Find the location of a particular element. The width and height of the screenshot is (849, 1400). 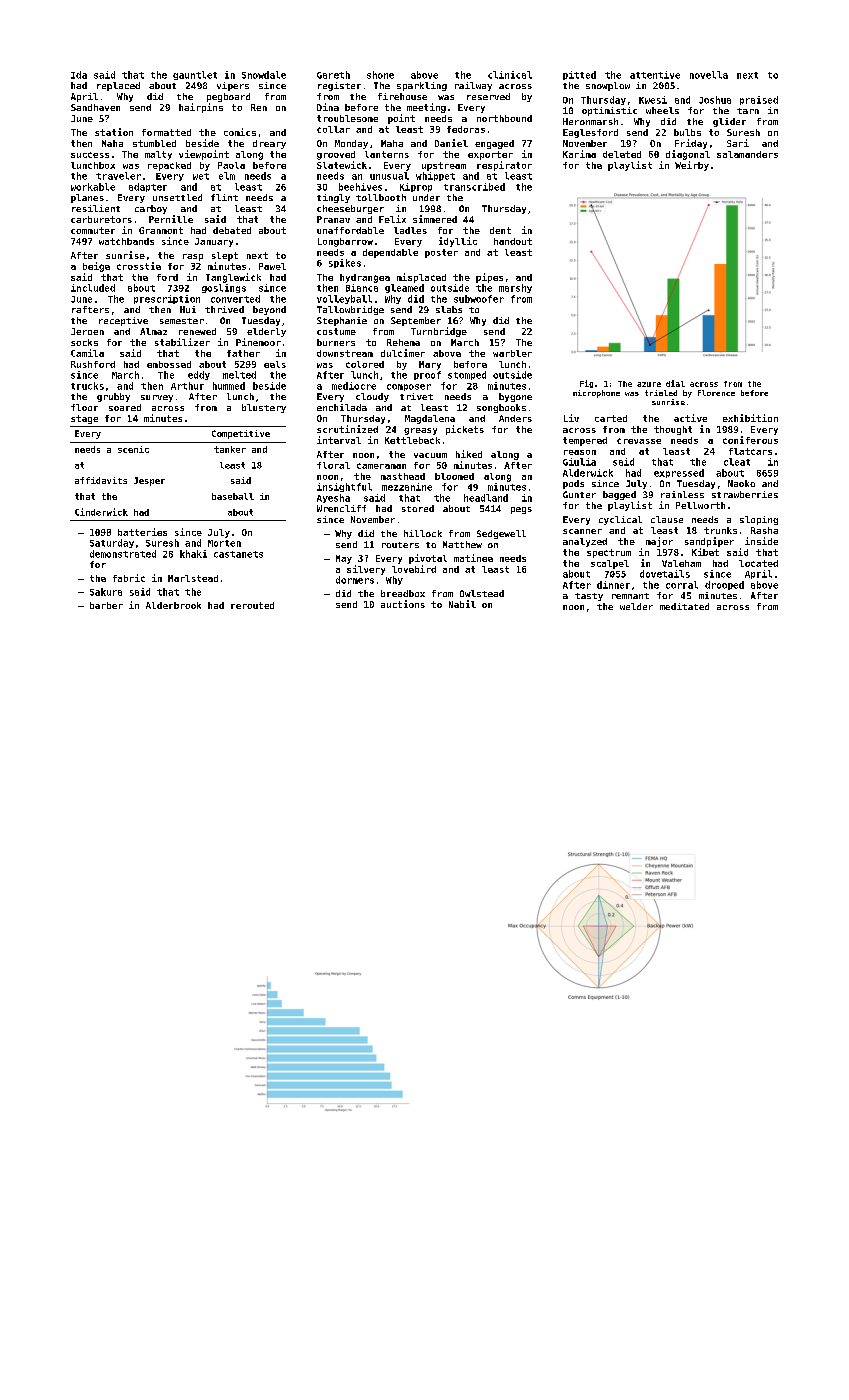

poster is located at coordinates (441, 253).
